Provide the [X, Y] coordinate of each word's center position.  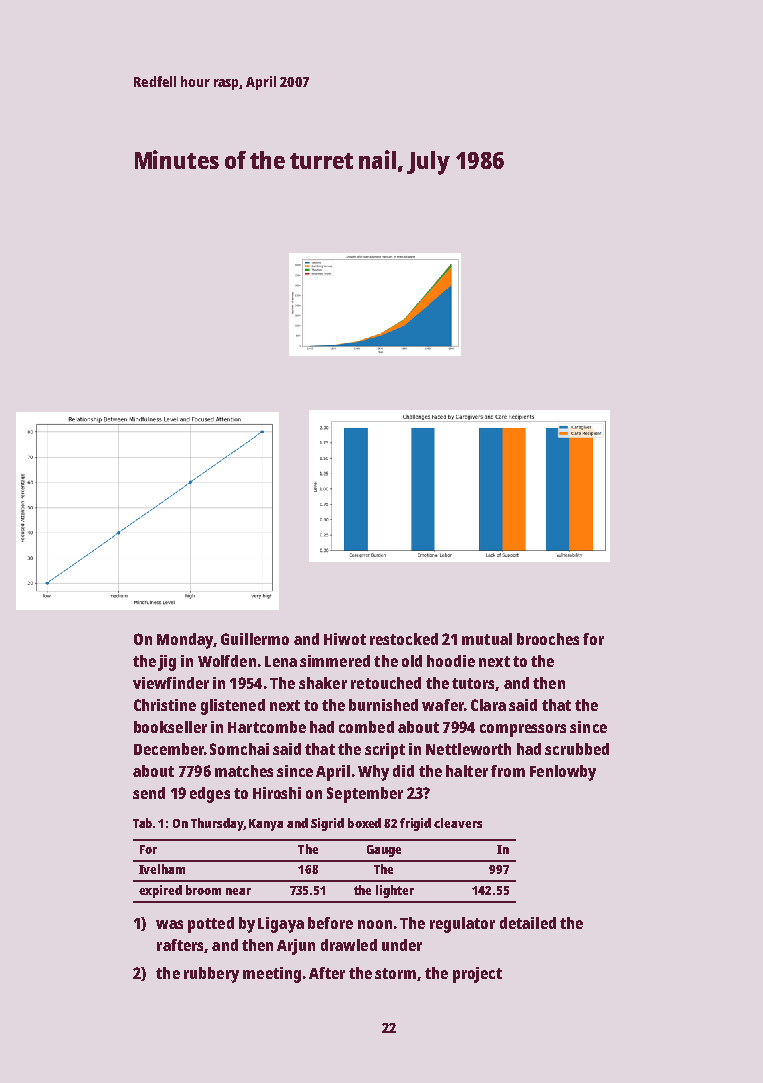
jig [167, 663]
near [238, 891]
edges [210, 795]
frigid [415, 824]
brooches [548, 639]
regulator [462, 925]
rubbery [211, 975]
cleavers [458, 823]
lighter [395, 891]
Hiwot [345, 639]
